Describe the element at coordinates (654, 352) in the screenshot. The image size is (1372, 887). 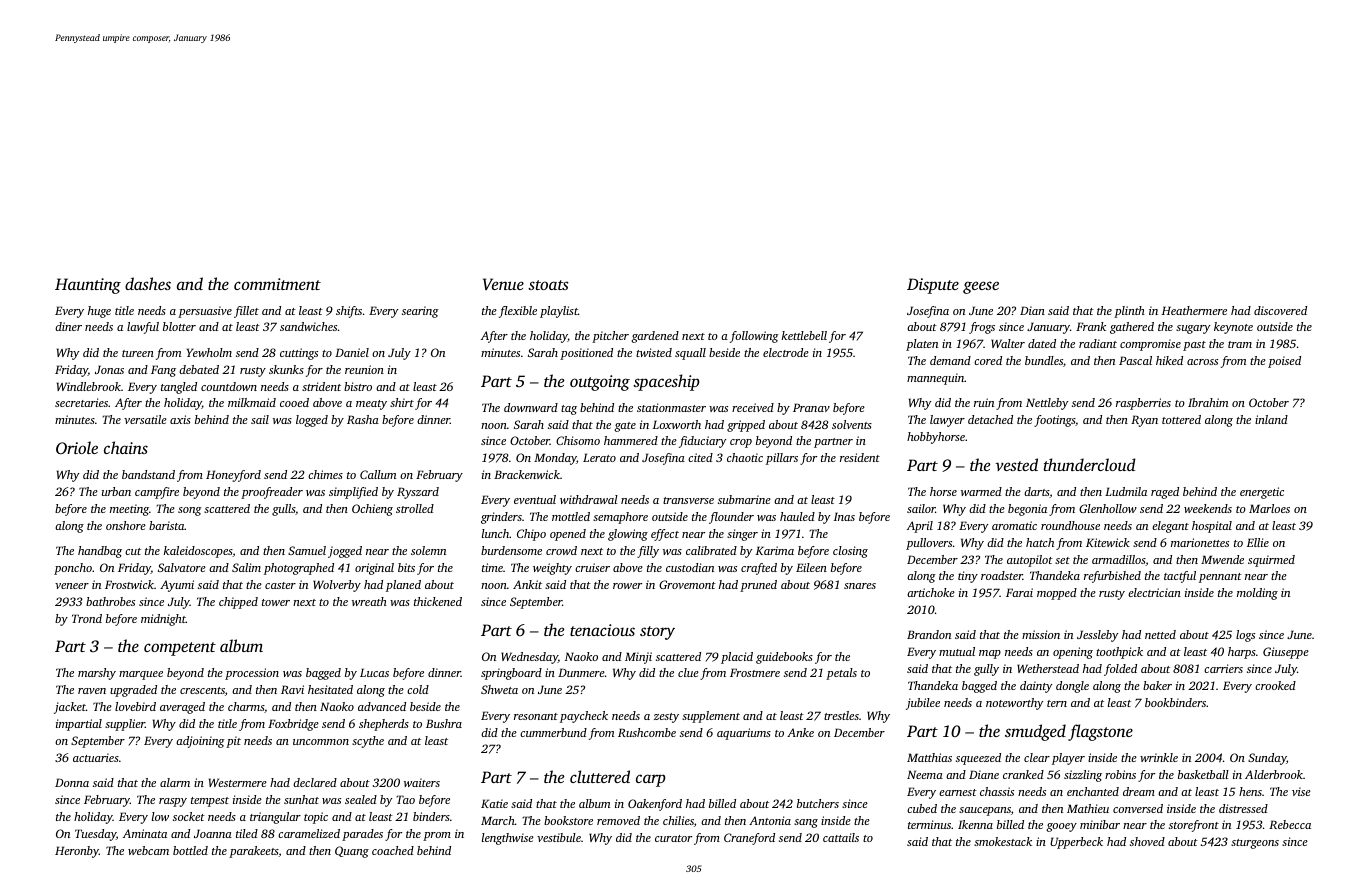
I see `twisted` at that location.
